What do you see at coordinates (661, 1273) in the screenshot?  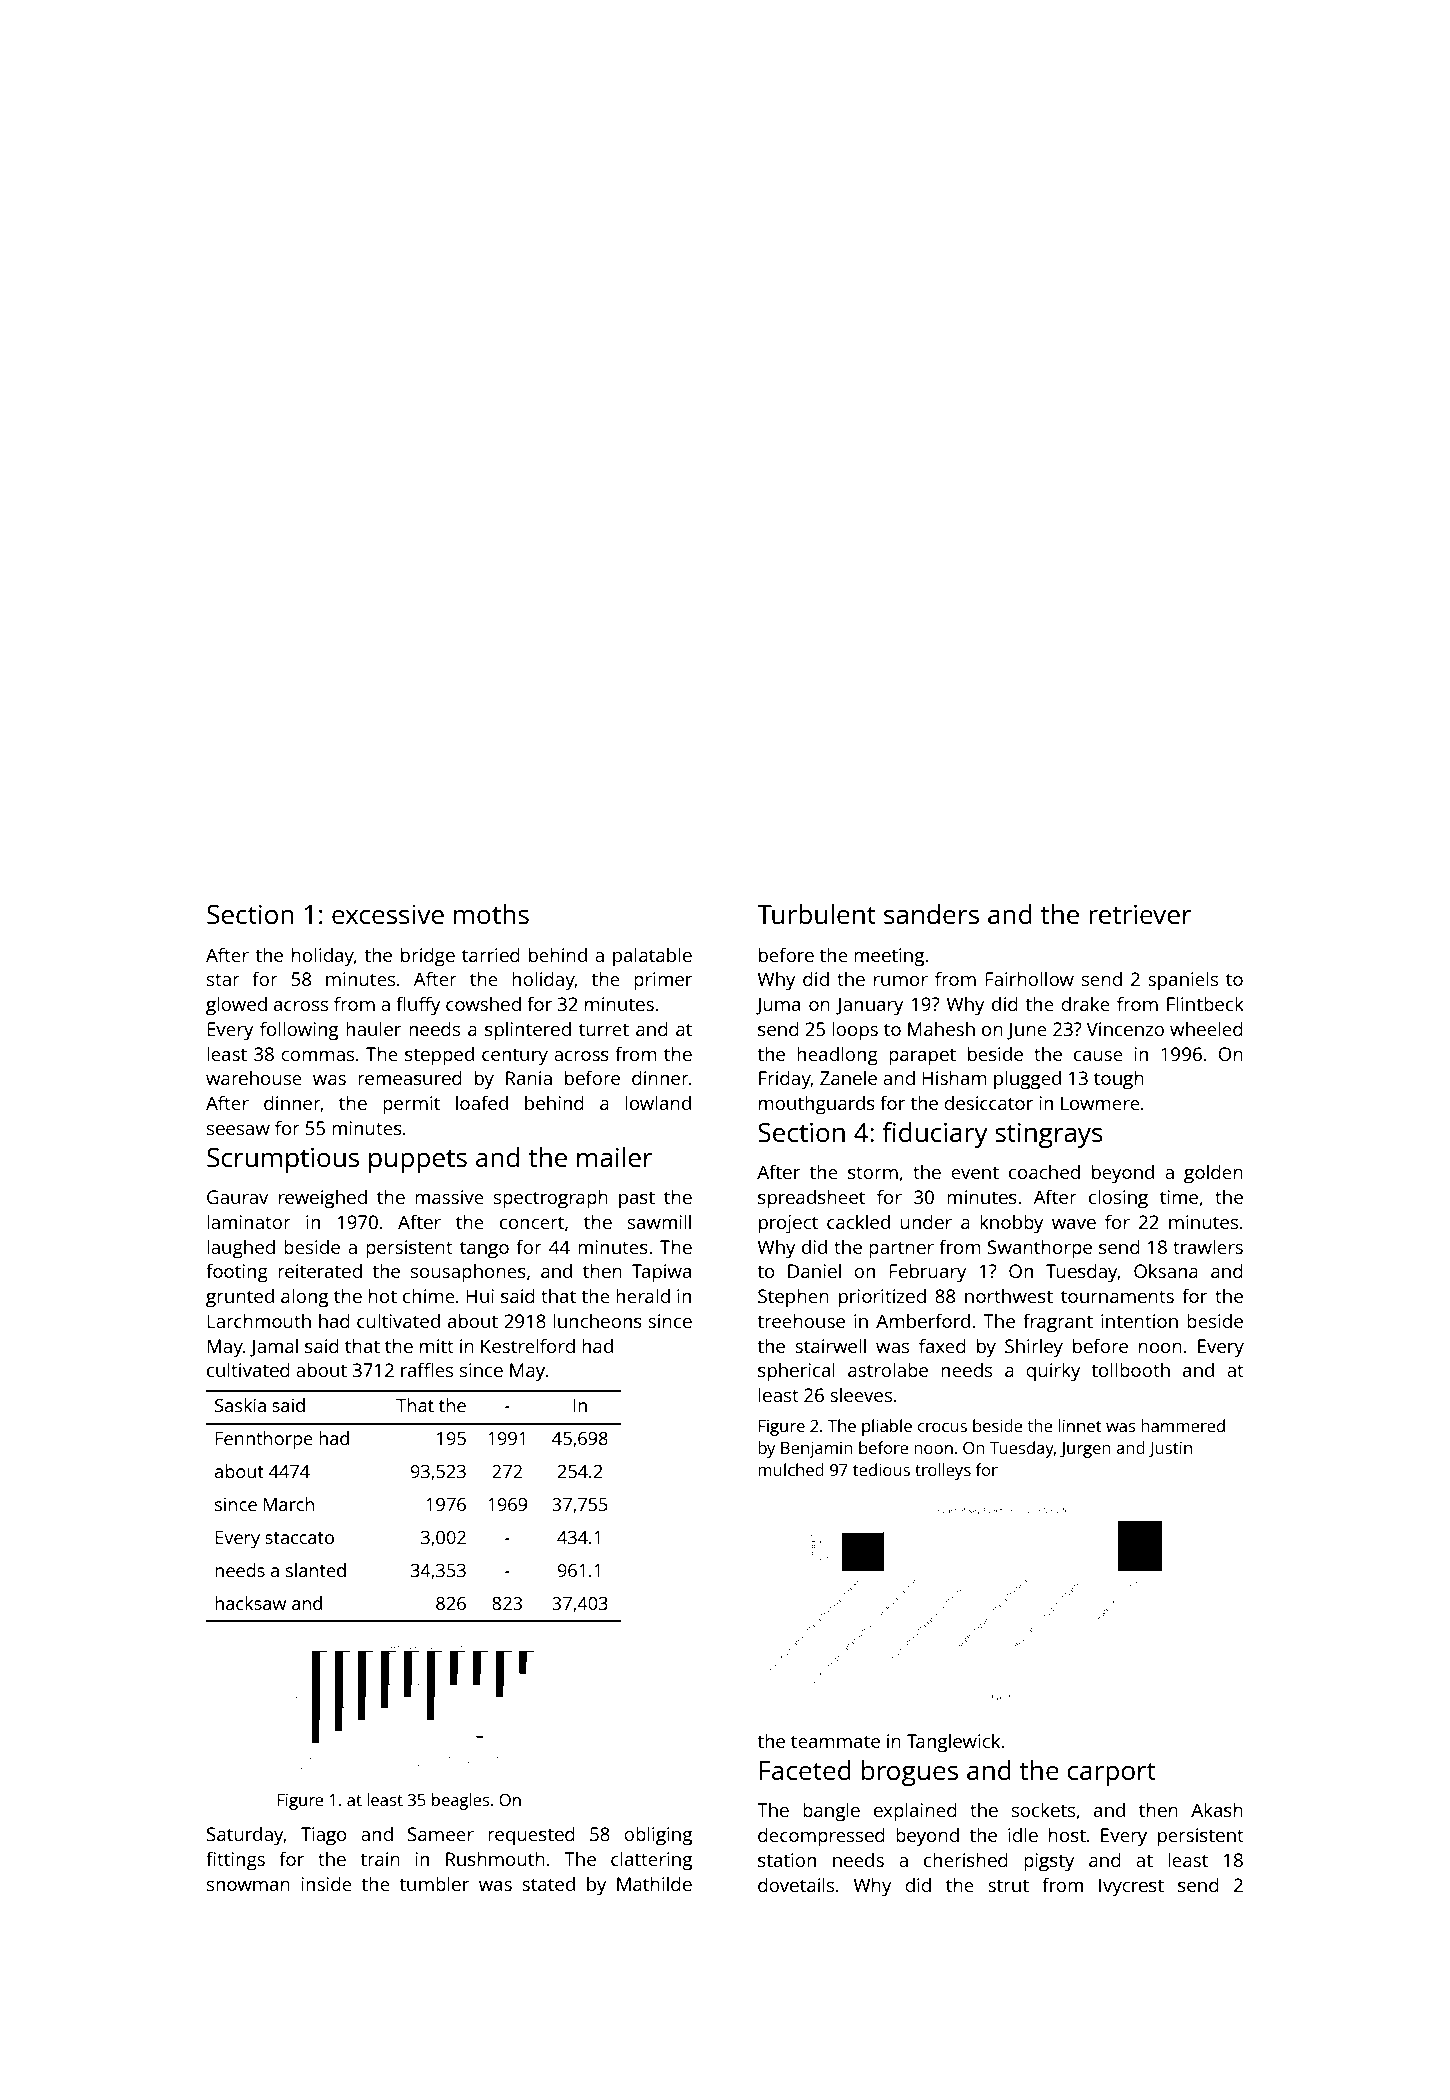 I see `Tapiwa` at bounding box center [661, 1273].
